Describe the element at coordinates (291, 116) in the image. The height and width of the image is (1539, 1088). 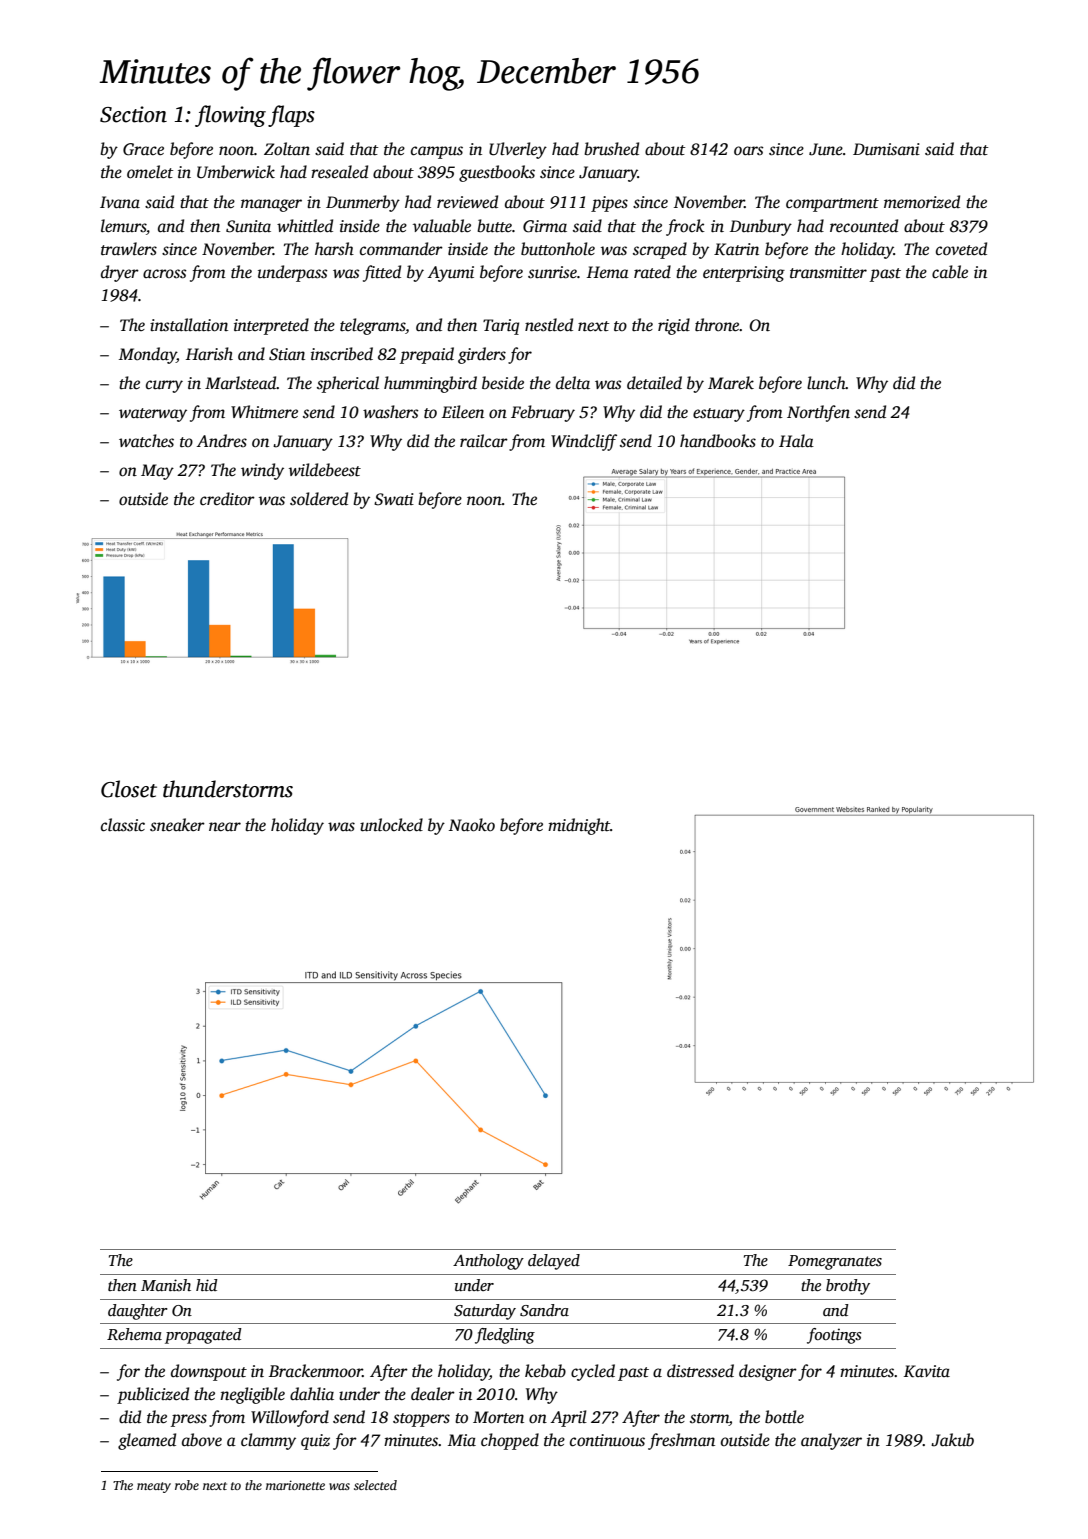
I see `flaps` at that location.
